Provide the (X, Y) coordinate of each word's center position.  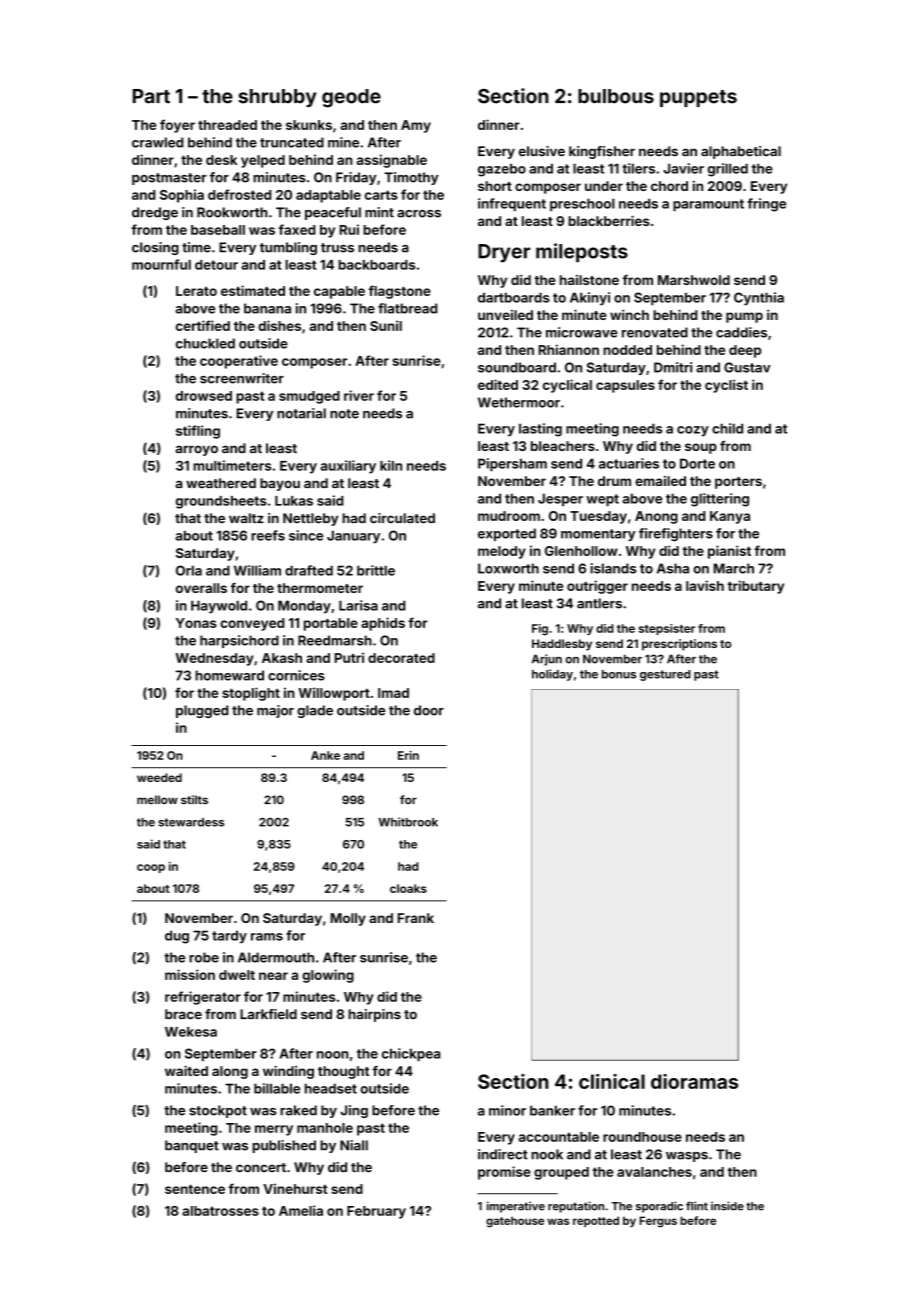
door (429, 710)
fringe (766, 205)
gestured (665, 675)
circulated (402, 518)
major (275, 711)
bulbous (616, 96)
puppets (698, 98)
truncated (292, 142)
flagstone (400, 292)
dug (177, 937)
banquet (192, 1146)
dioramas (694, 1081)
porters (738, 483)
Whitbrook (408, 822)
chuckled (205, 343)
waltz (246, 518)
